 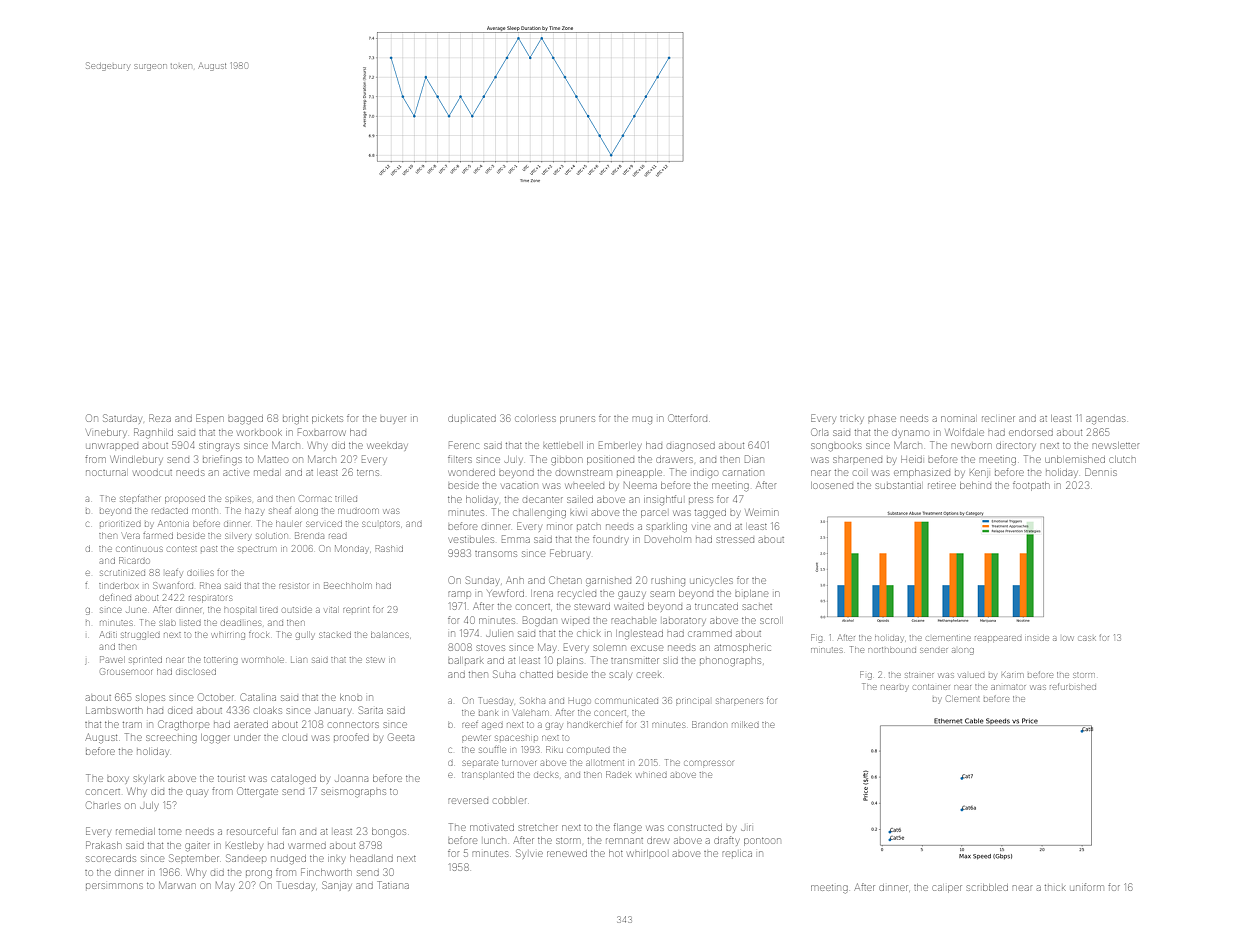 I want to click on milked, so click(x=745, y=725).
